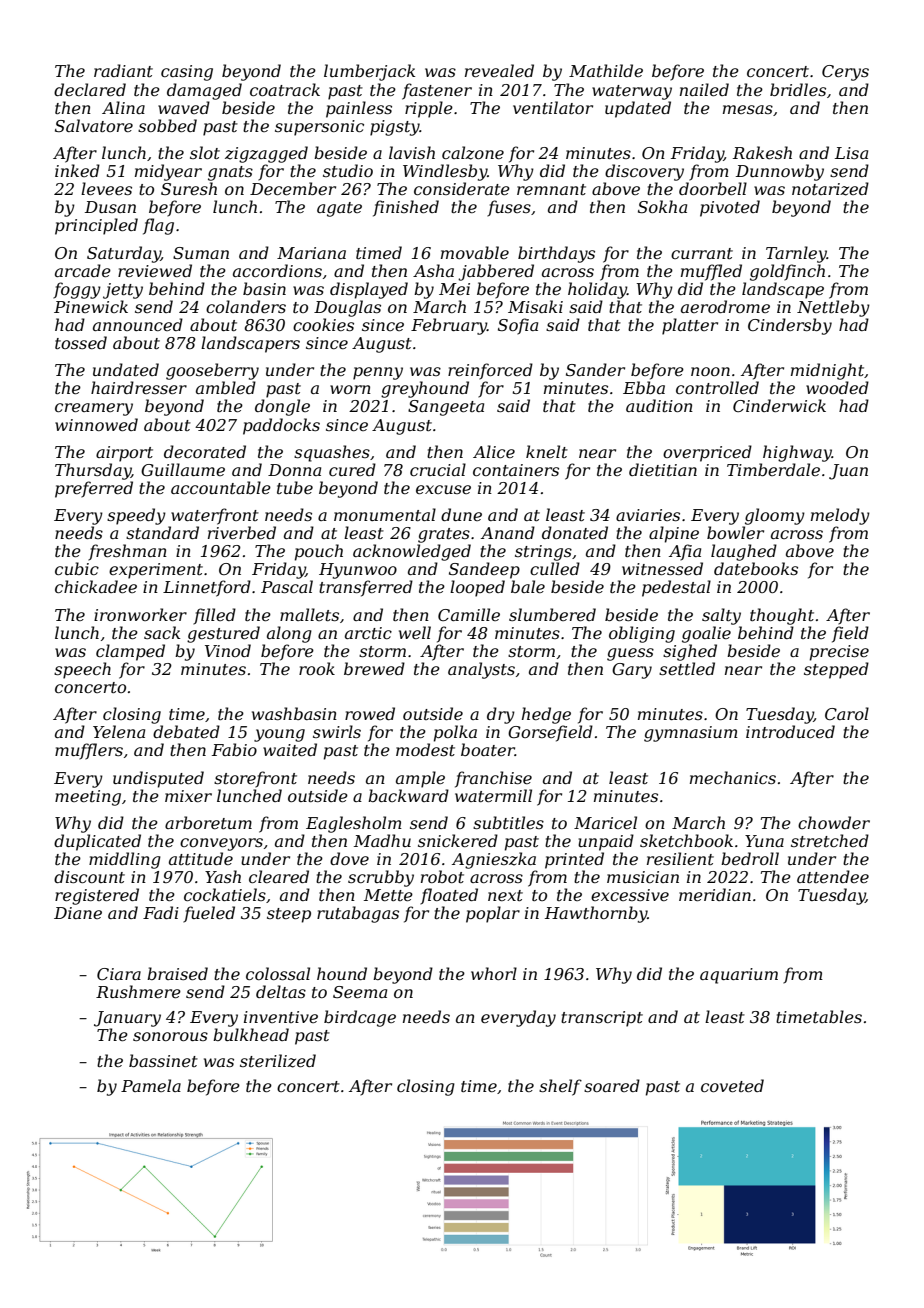  Describe the element at coordinates (225, 894) in the screenshot. I see `cockatiels` at that location.
